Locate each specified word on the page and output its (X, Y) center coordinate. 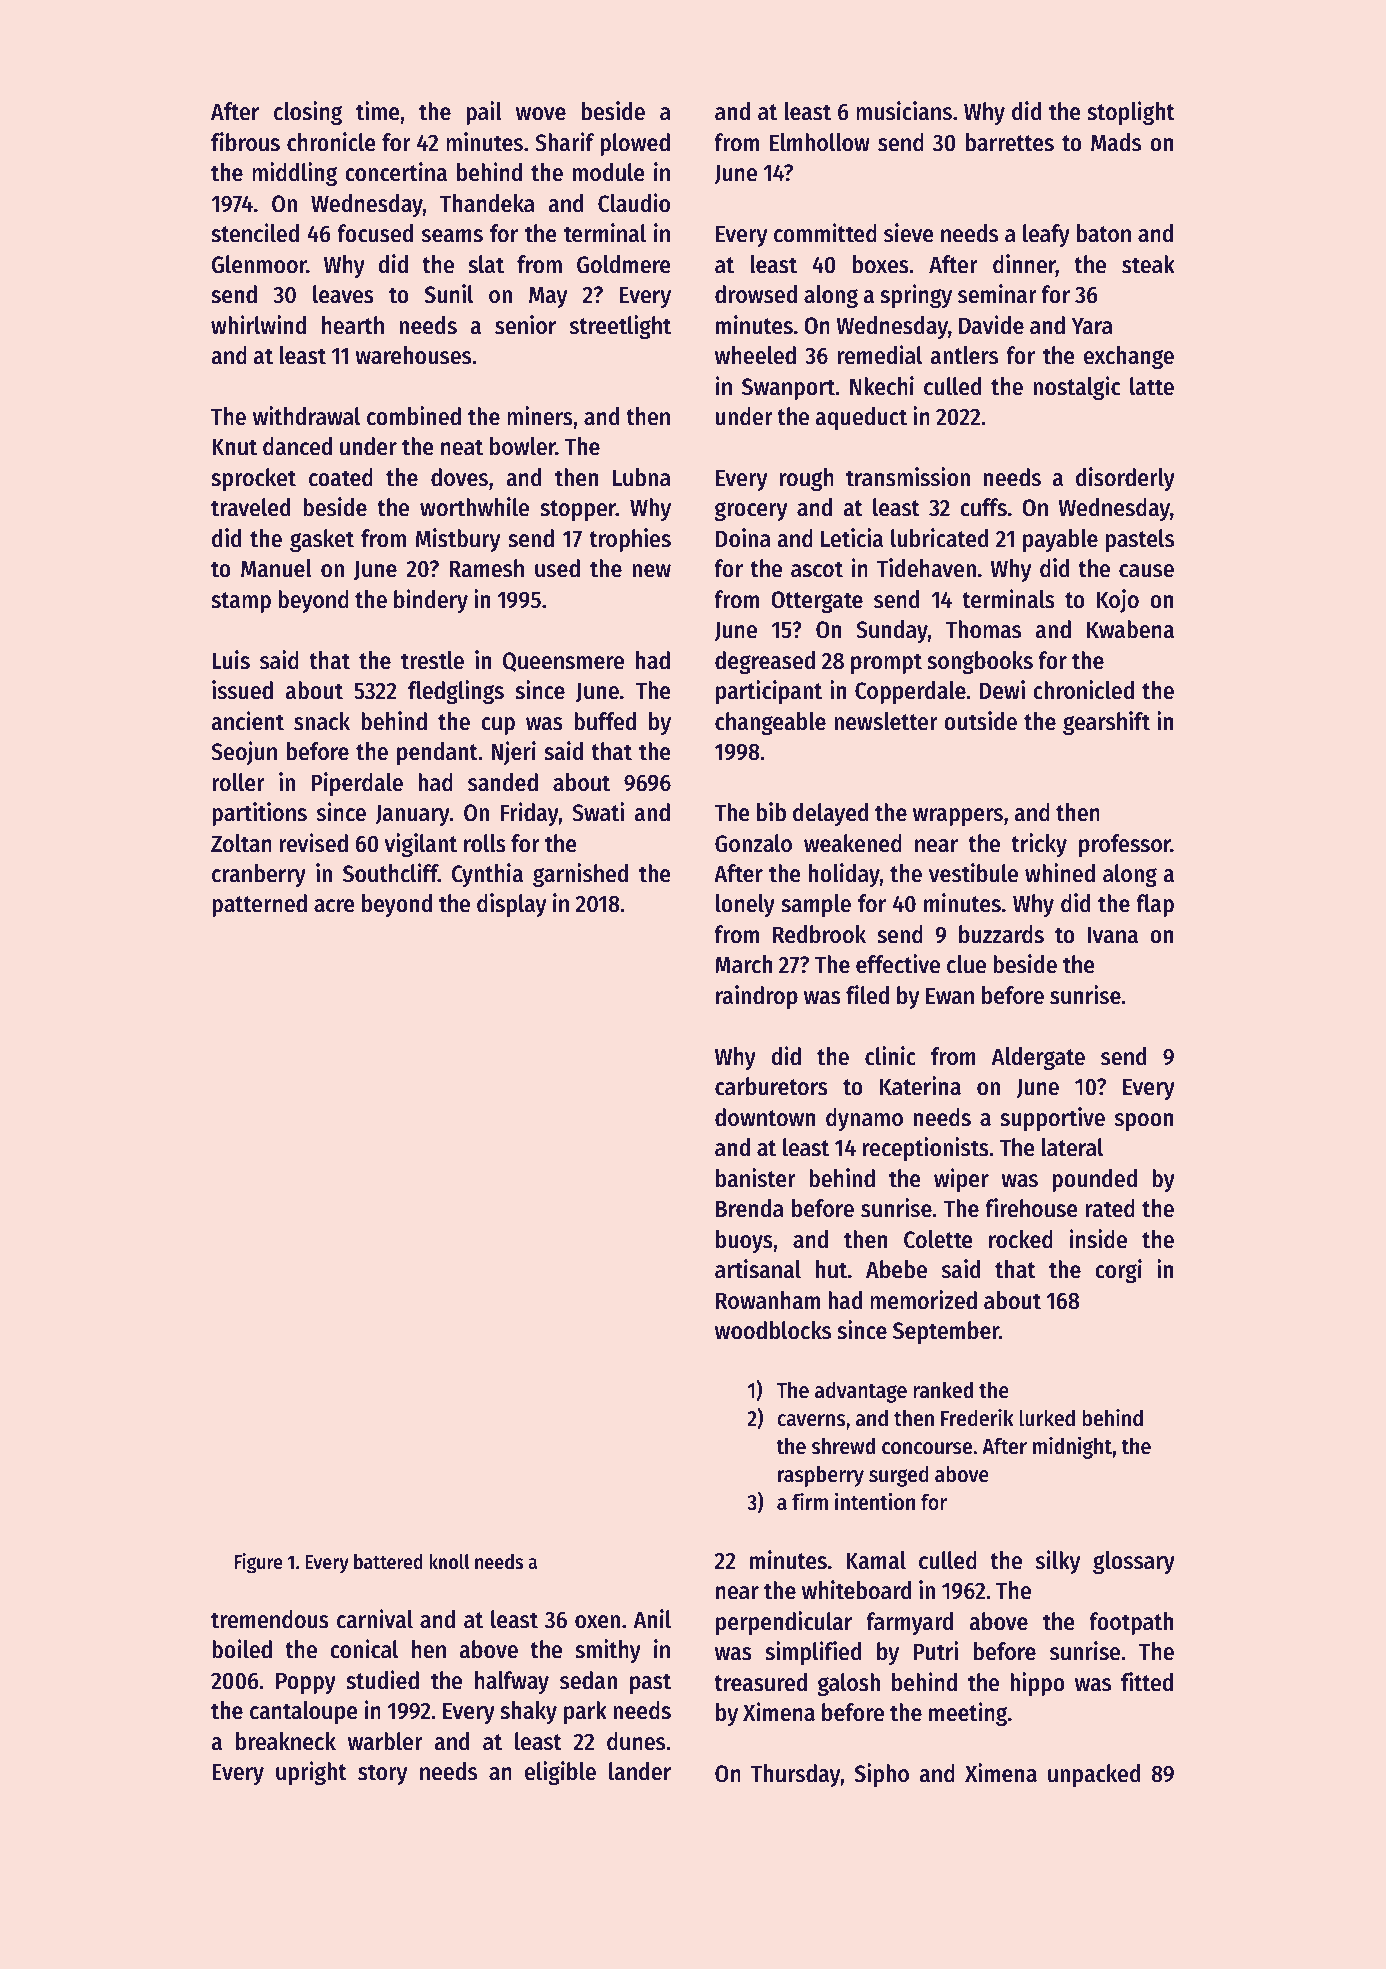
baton (1104, 233)
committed (825, 233)
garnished (580, 875)
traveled (250, 507)
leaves (343, 294)
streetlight (620, 327)
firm (810, 1501)
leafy (1046, 235)
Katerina (920, 1086)
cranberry (259, 875)
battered (388, 1562)
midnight (1072, 1448)
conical (364, 1649)
